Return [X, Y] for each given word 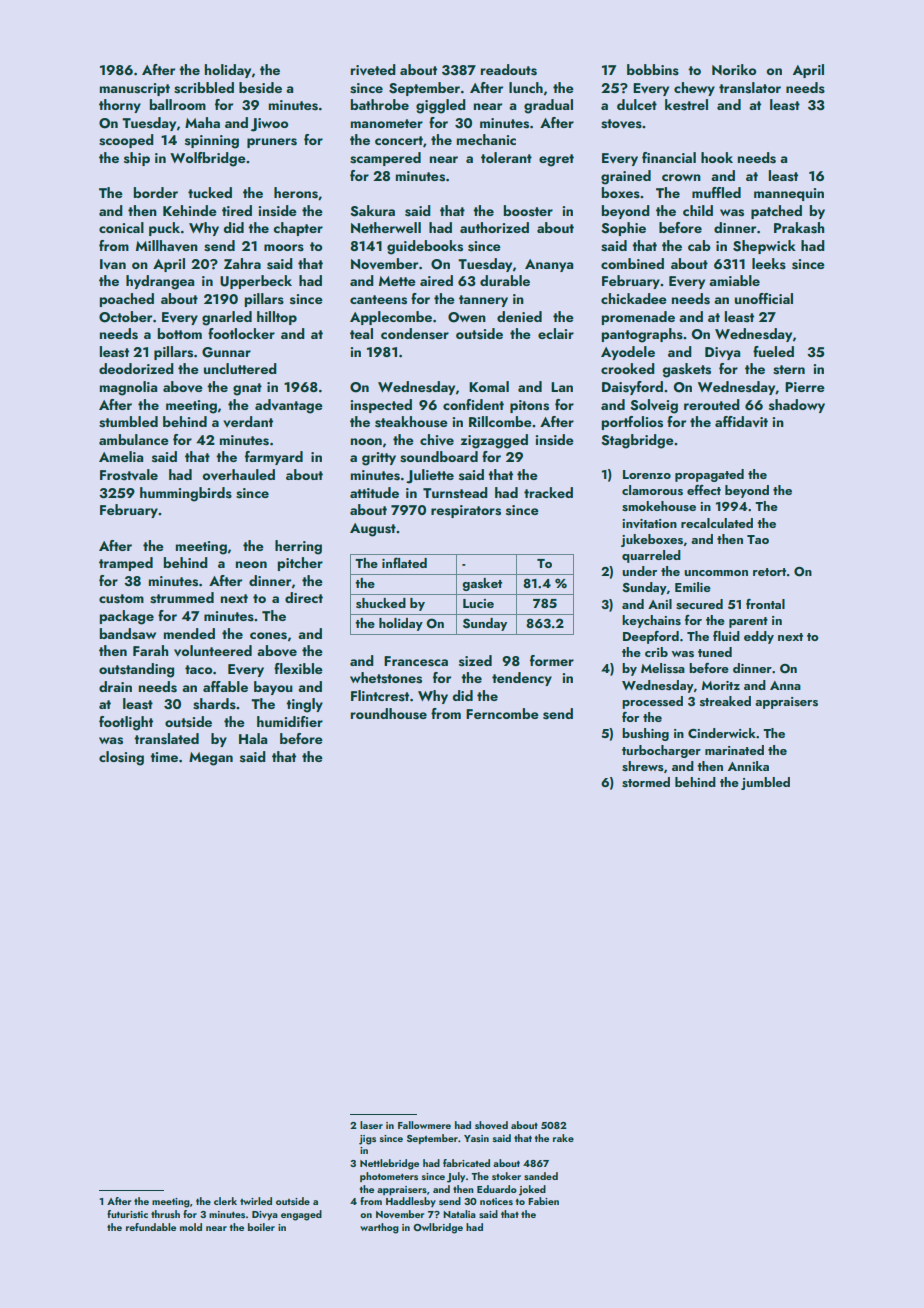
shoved [491, 1125]
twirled [256, 1201]
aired [436, 280]
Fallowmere [424, 1125]
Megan [211, 759]
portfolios [632, 423]
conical [121, 227]
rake [563, 1138]
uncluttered [240, 368]
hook [717, 157]
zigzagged [494, 441]
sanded [541, 1176]
